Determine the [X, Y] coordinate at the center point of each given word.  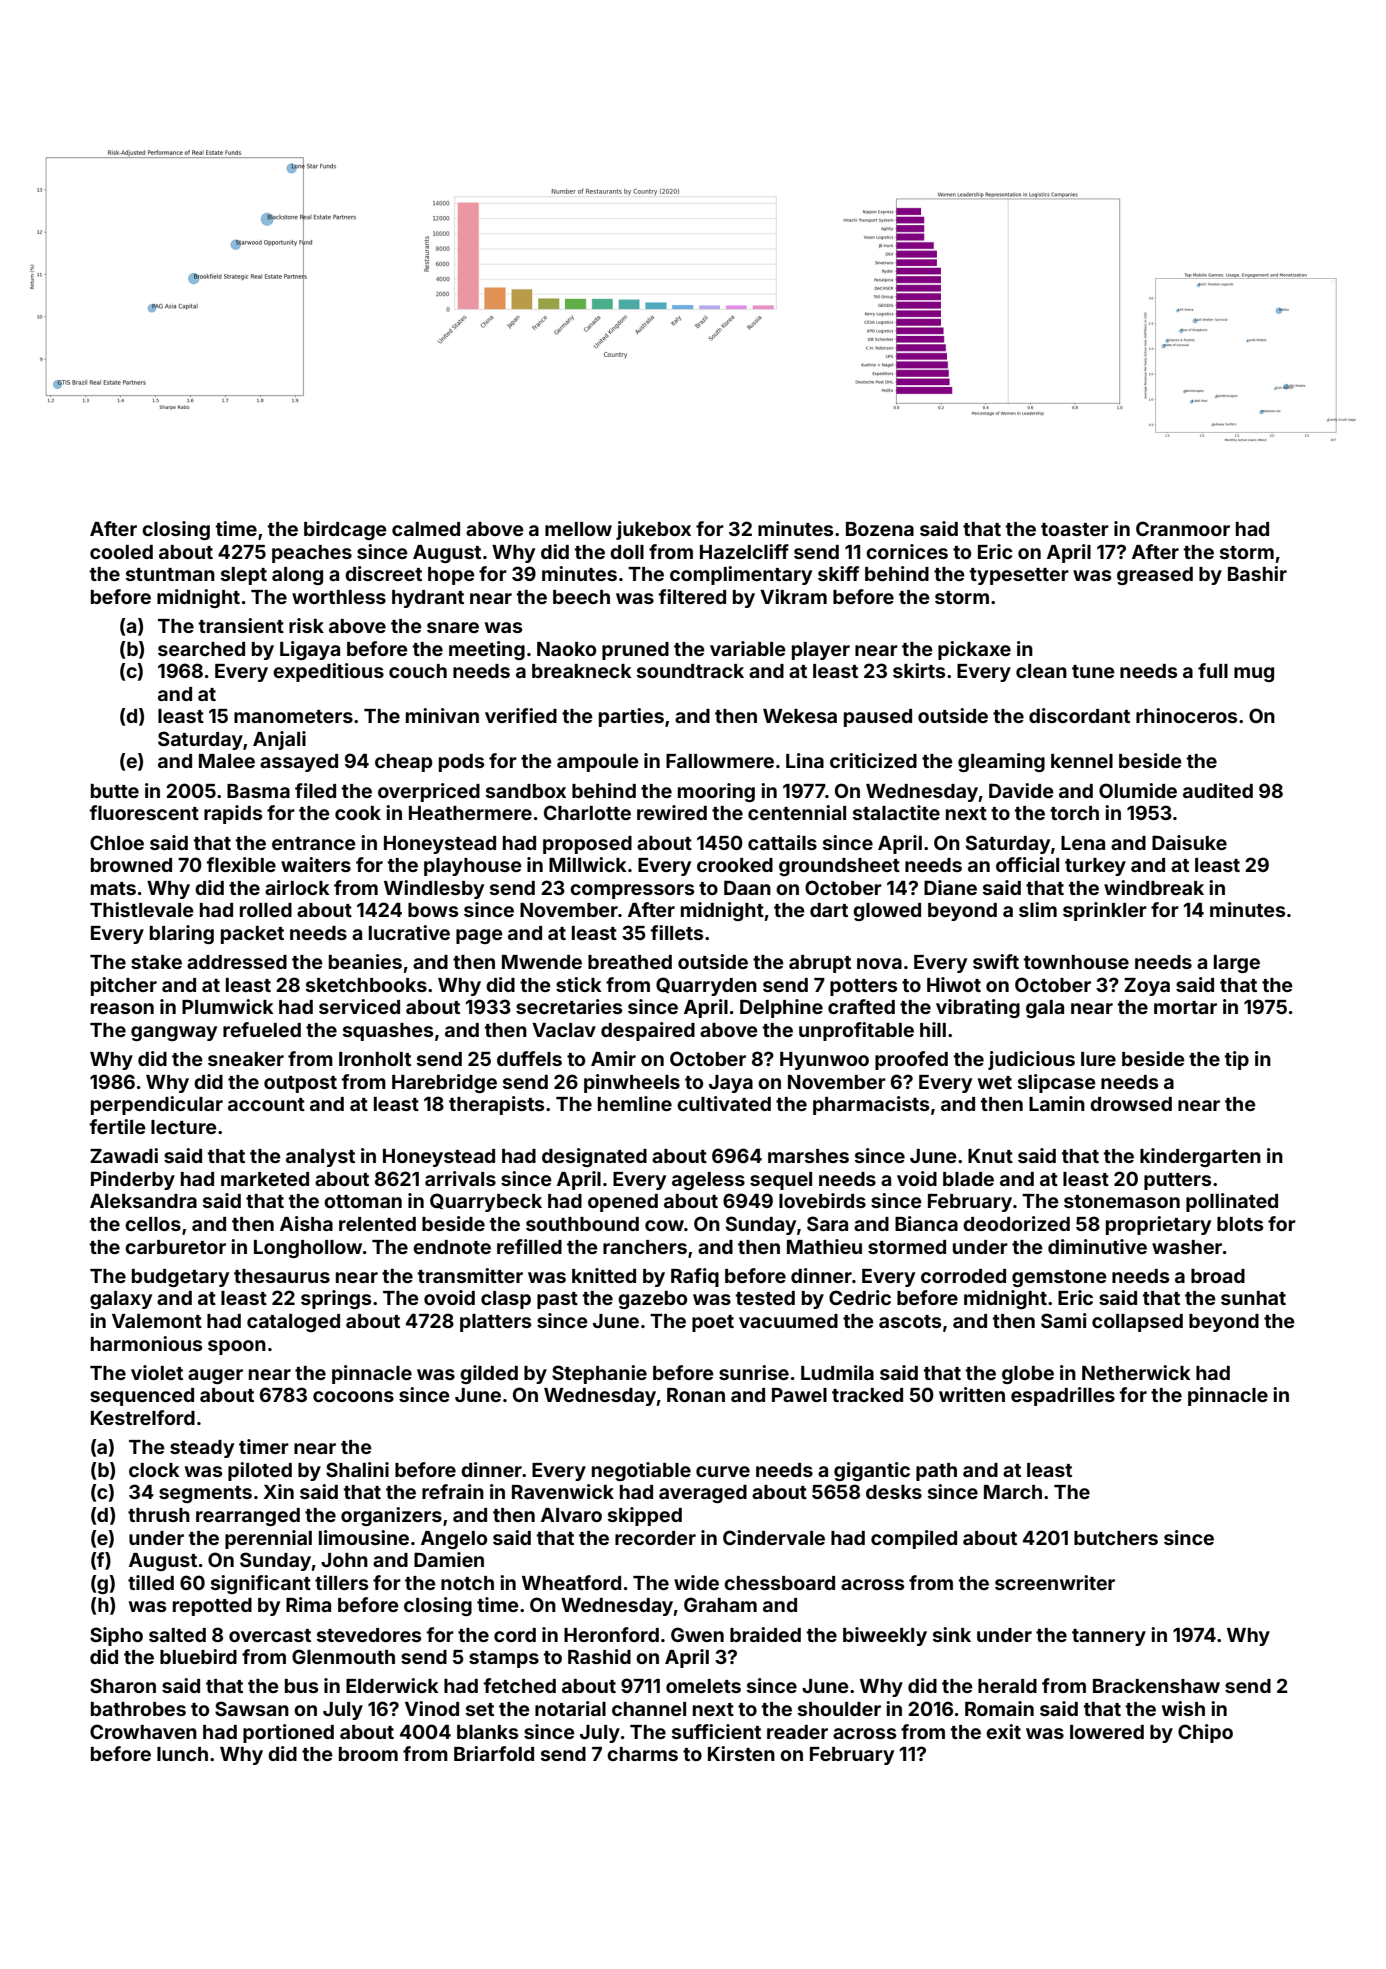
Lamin [1057, 1103]
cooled [121, 552]
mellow [578, 529]
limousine [364, 1537]
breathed [630, 962]
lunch [182, 1754]
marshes [808, 1156]
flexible [241, 864]
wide [696, 1582]
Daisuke [1189, 842]
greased [1155, 576]
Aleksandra [143, 1201]
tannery [1109, 1637]
